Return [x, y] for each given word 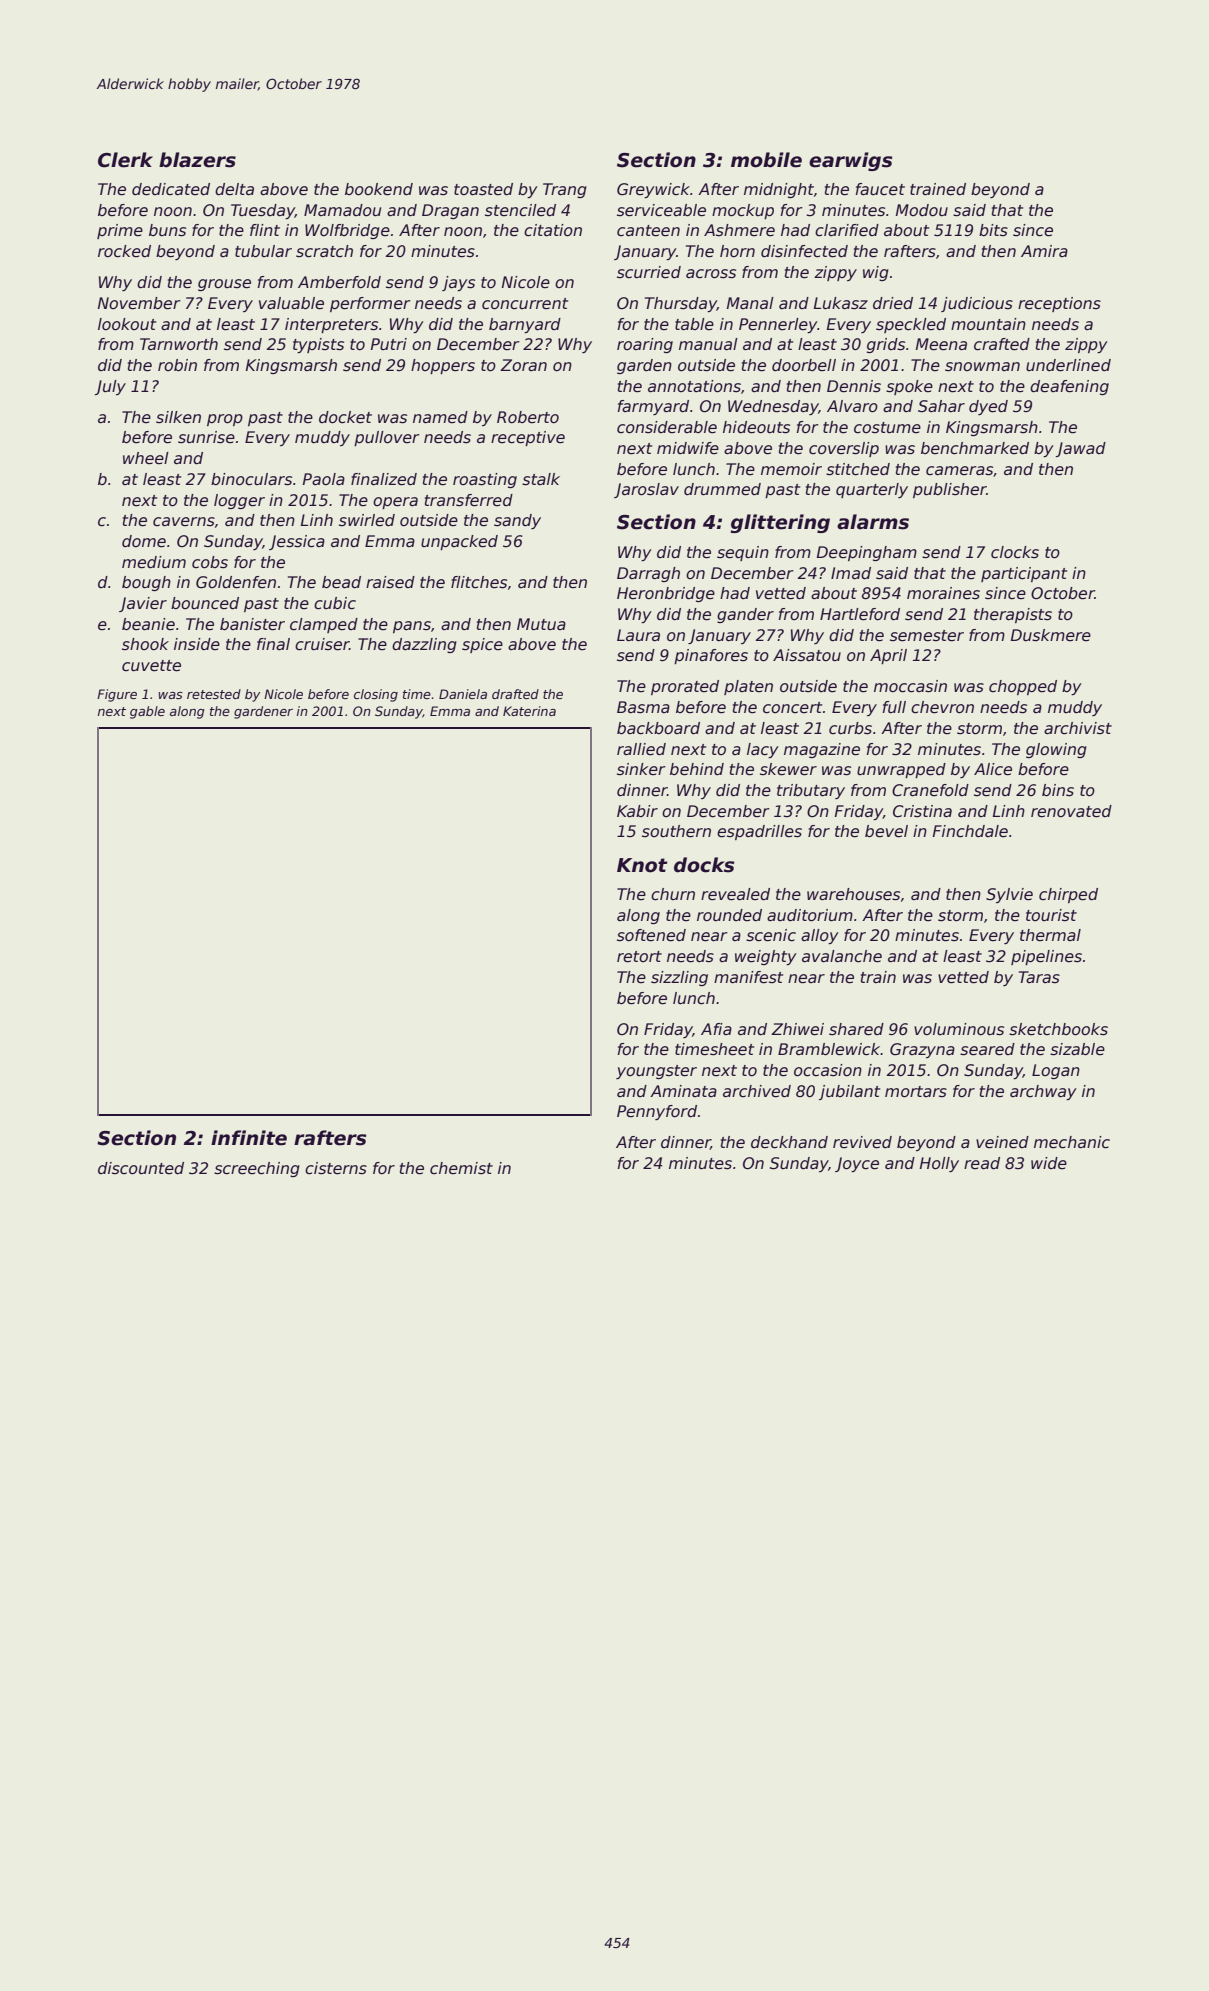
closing [376, 695]
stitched [858, 469]
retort [639, 957]
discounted [141, 1168]
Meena [941, 344]
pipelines [1046, 957]
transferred [469, 500]
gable [147, 712]
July [110, 387]
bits [993, 230]
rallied [641, 749]
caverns [184, 522]
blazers [197, 160]
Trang [565, 190]
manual [708, 344]
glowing [1056, 750]
